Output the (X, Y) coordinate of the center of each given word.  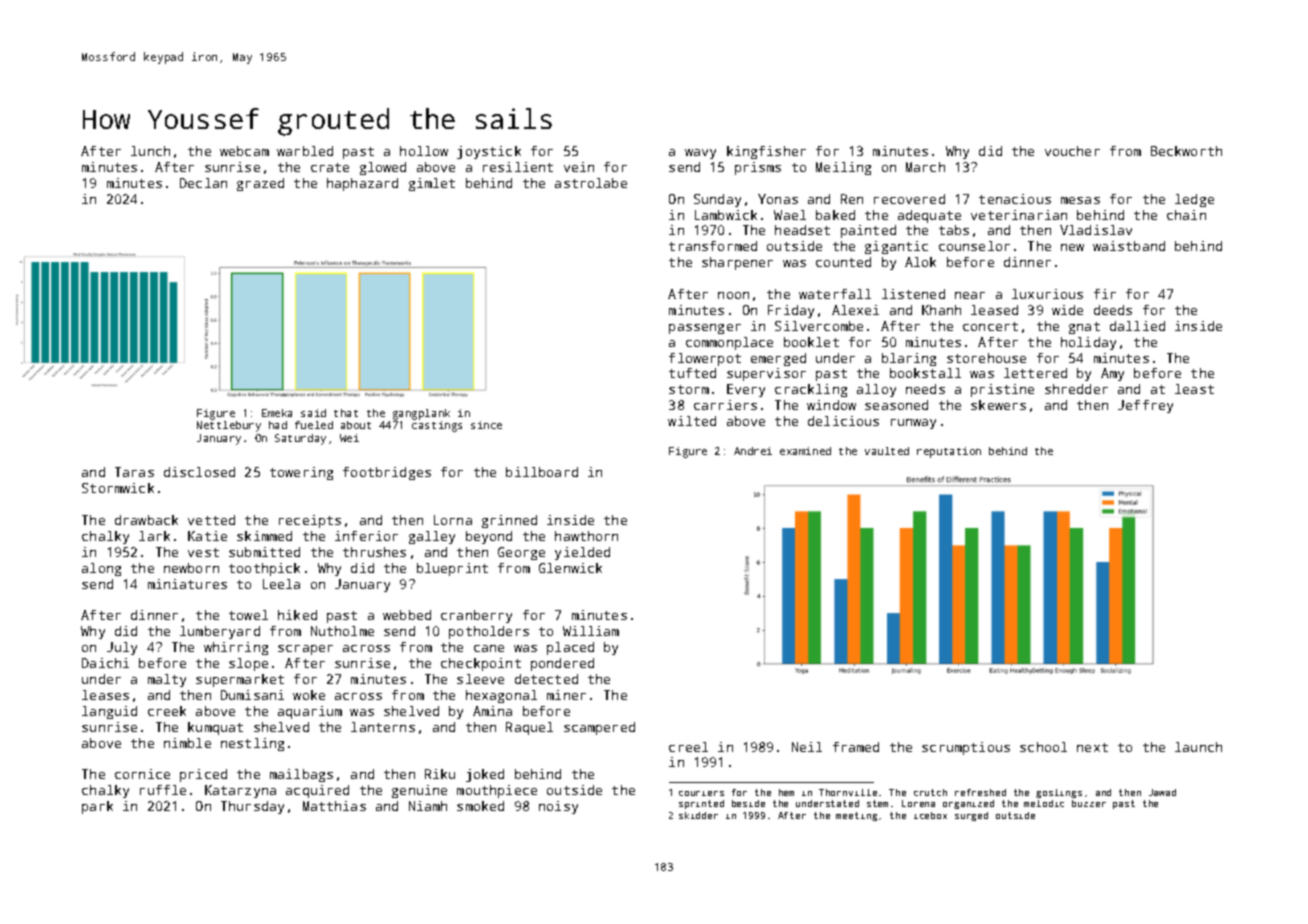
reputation (949, 452)
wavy (700, 154)
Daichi (105, 663)
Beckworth (1186, 151)
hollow (424, 151)
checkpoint (481, 664)
